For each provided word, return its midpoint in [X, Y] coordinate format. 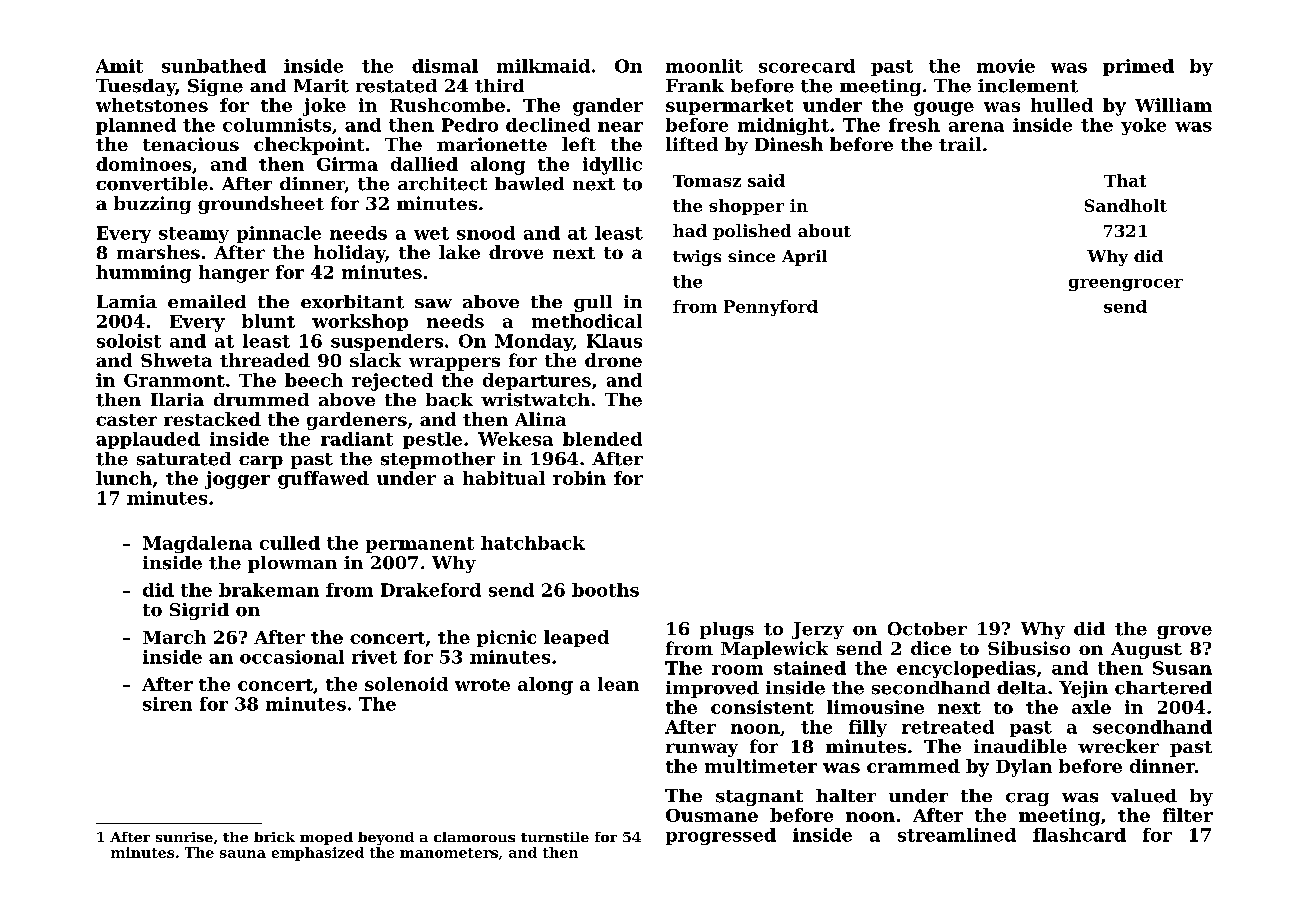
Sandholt [1126, 205]
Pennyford [771, 308]
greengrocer [1126, 285]
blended [602, 439]
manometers [449, 853]
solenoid [406, 684]
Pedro [470, 125]
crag [1027, 799]
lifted [692, 144]
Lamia [127, 301]
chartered [1163, 688]
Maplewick [774, 650]
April [804, 258]
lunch [124, 478]
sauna [243, 854]
